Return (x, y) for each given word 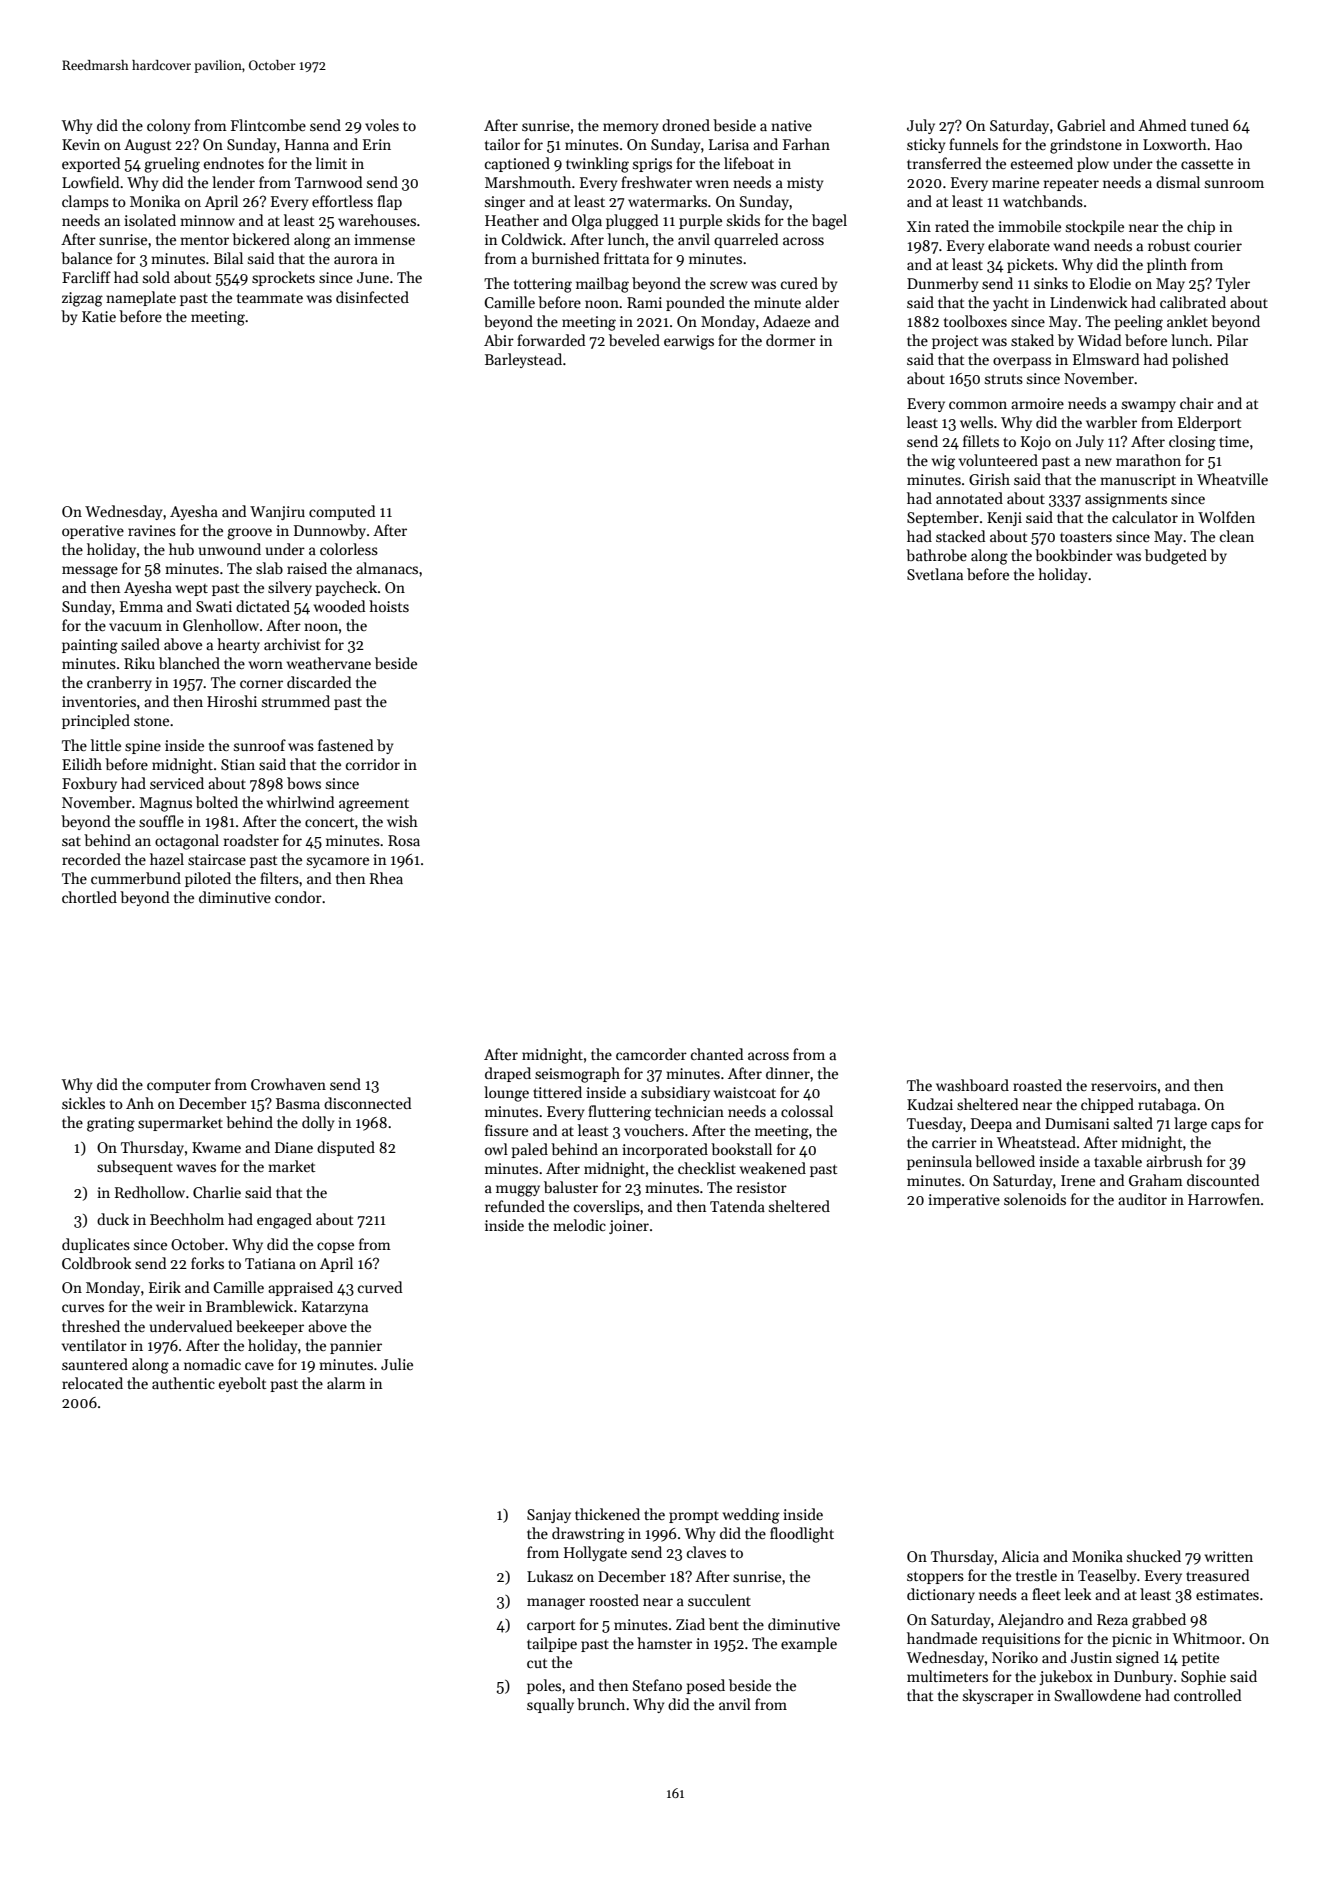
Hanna (307, 144)
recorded (91, 859)
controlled (1208, 1695)
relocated (92, 1383)
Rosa (404, 840)
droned (686, 125)
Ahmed (1162, 125)
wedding (751, 1516)
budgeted (1176, 557)
